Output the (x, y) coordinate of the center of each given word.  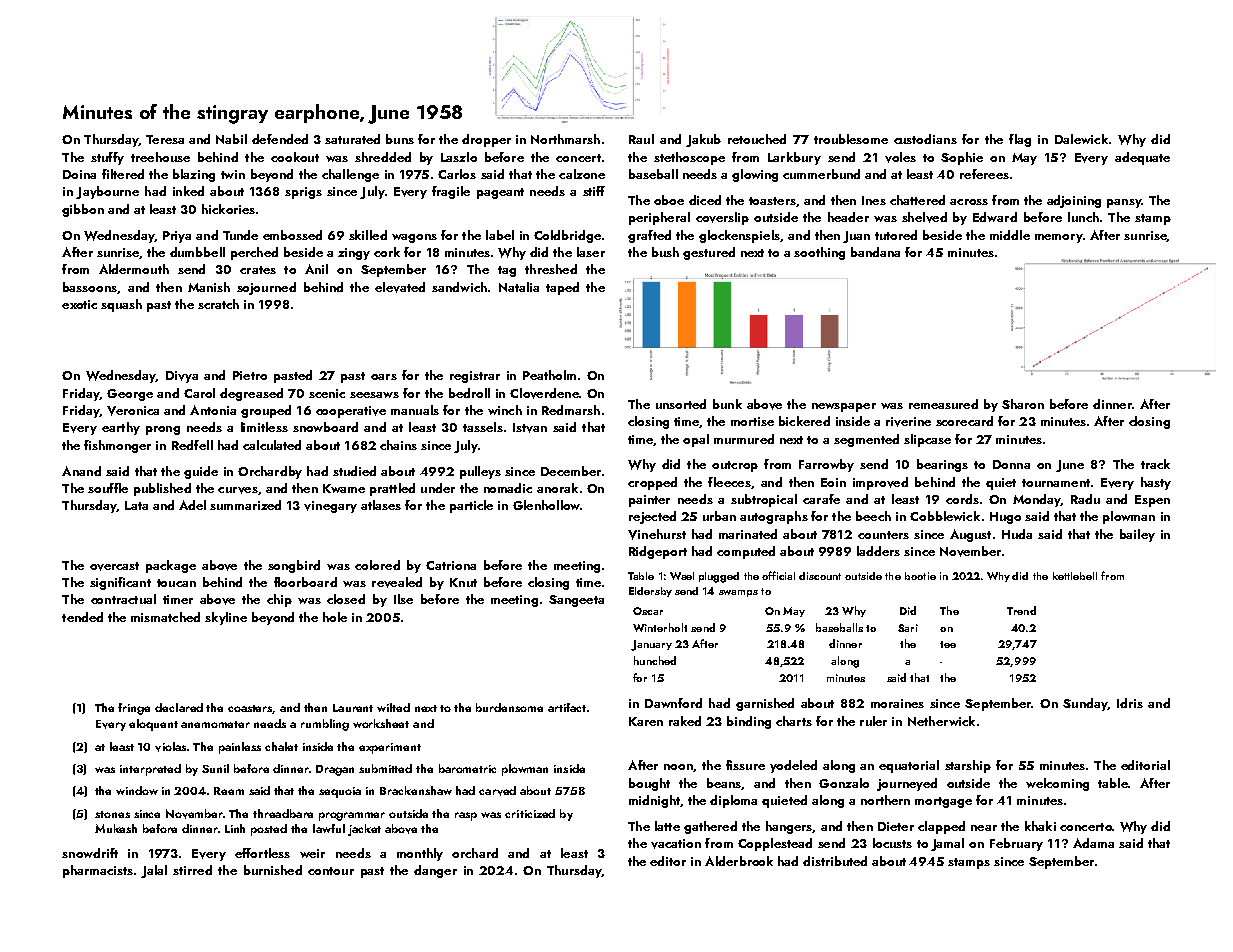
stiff (594, 191)
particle (471, 506)
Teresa (165, 139)
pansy (1124, 203)
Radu (1085, 499)
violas (170, 747)
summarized (245, 505)
